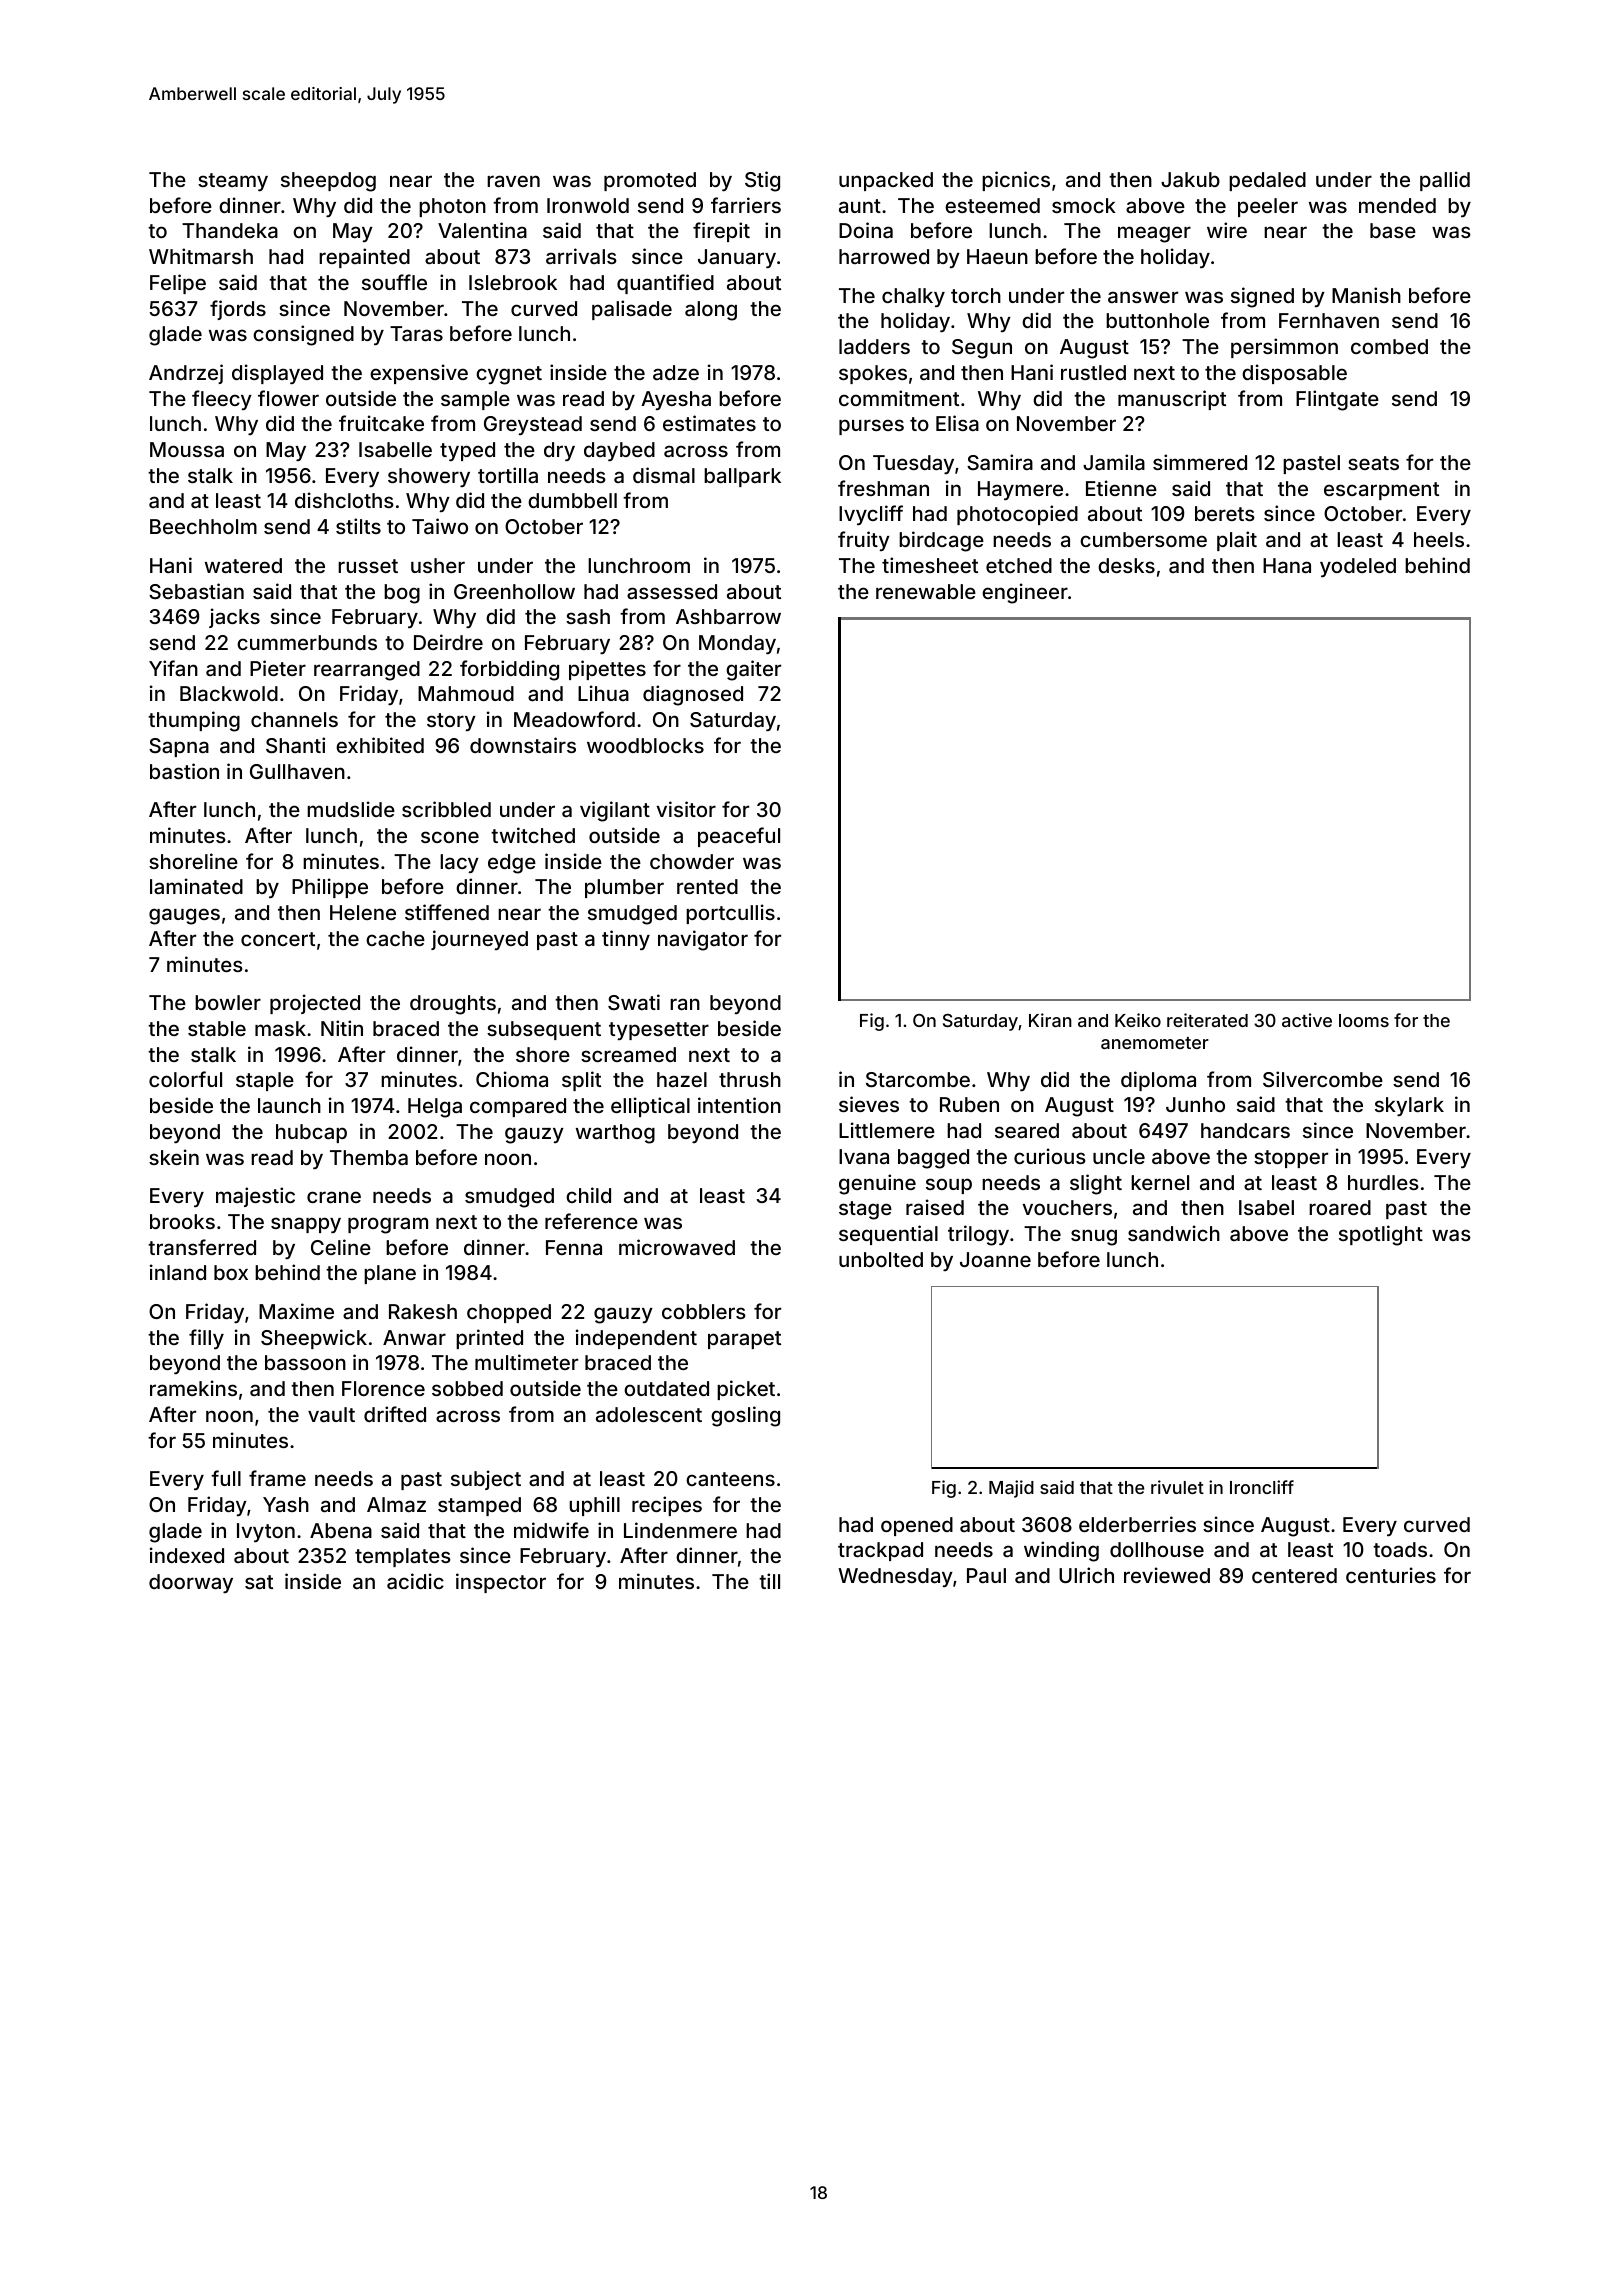 The image size is (1620, 2292). I want to click on Beechholm, so click(203, 526).
